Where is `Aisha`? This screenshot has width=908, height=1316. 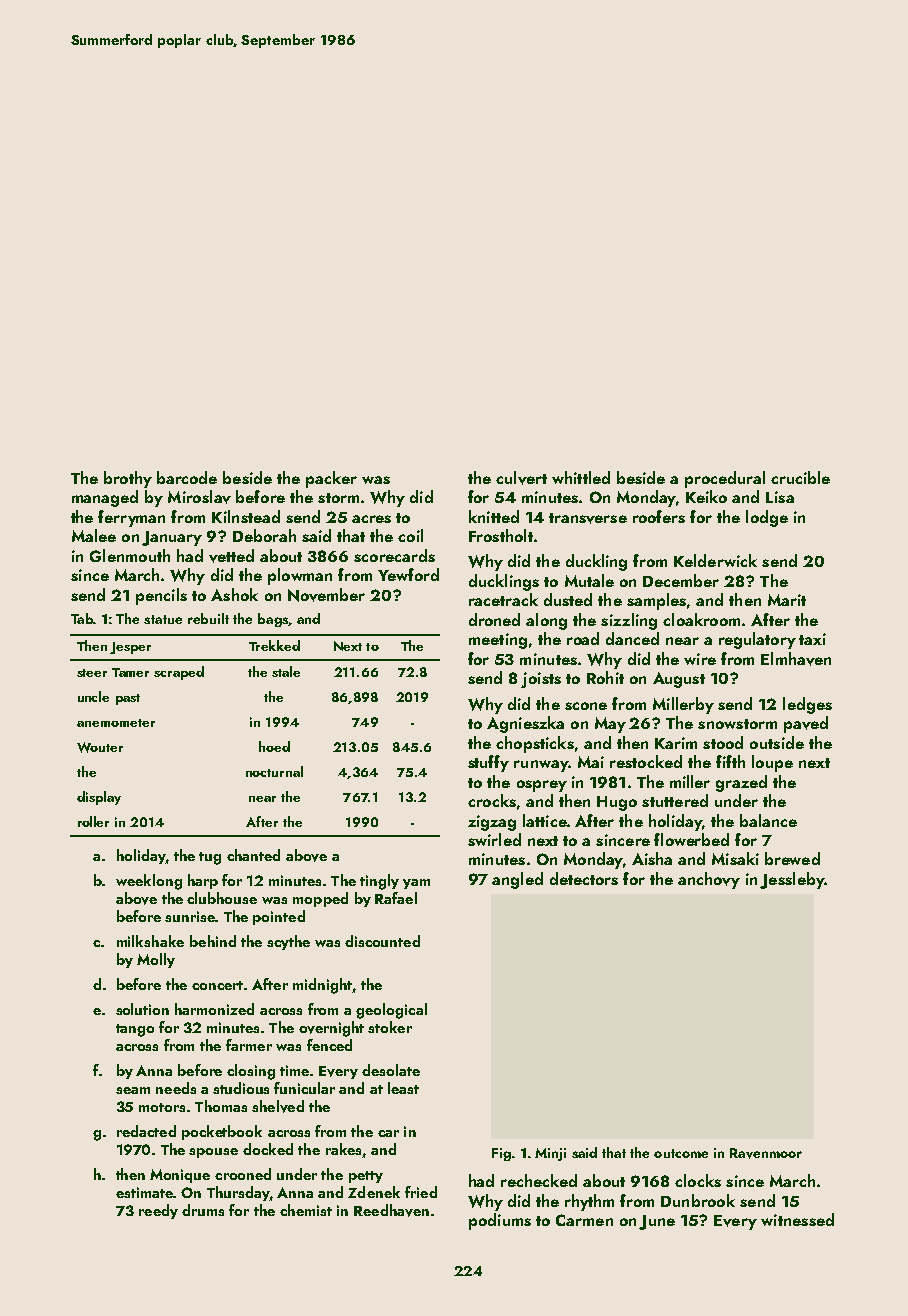
Aisha is located at coordinates (652, 858).
